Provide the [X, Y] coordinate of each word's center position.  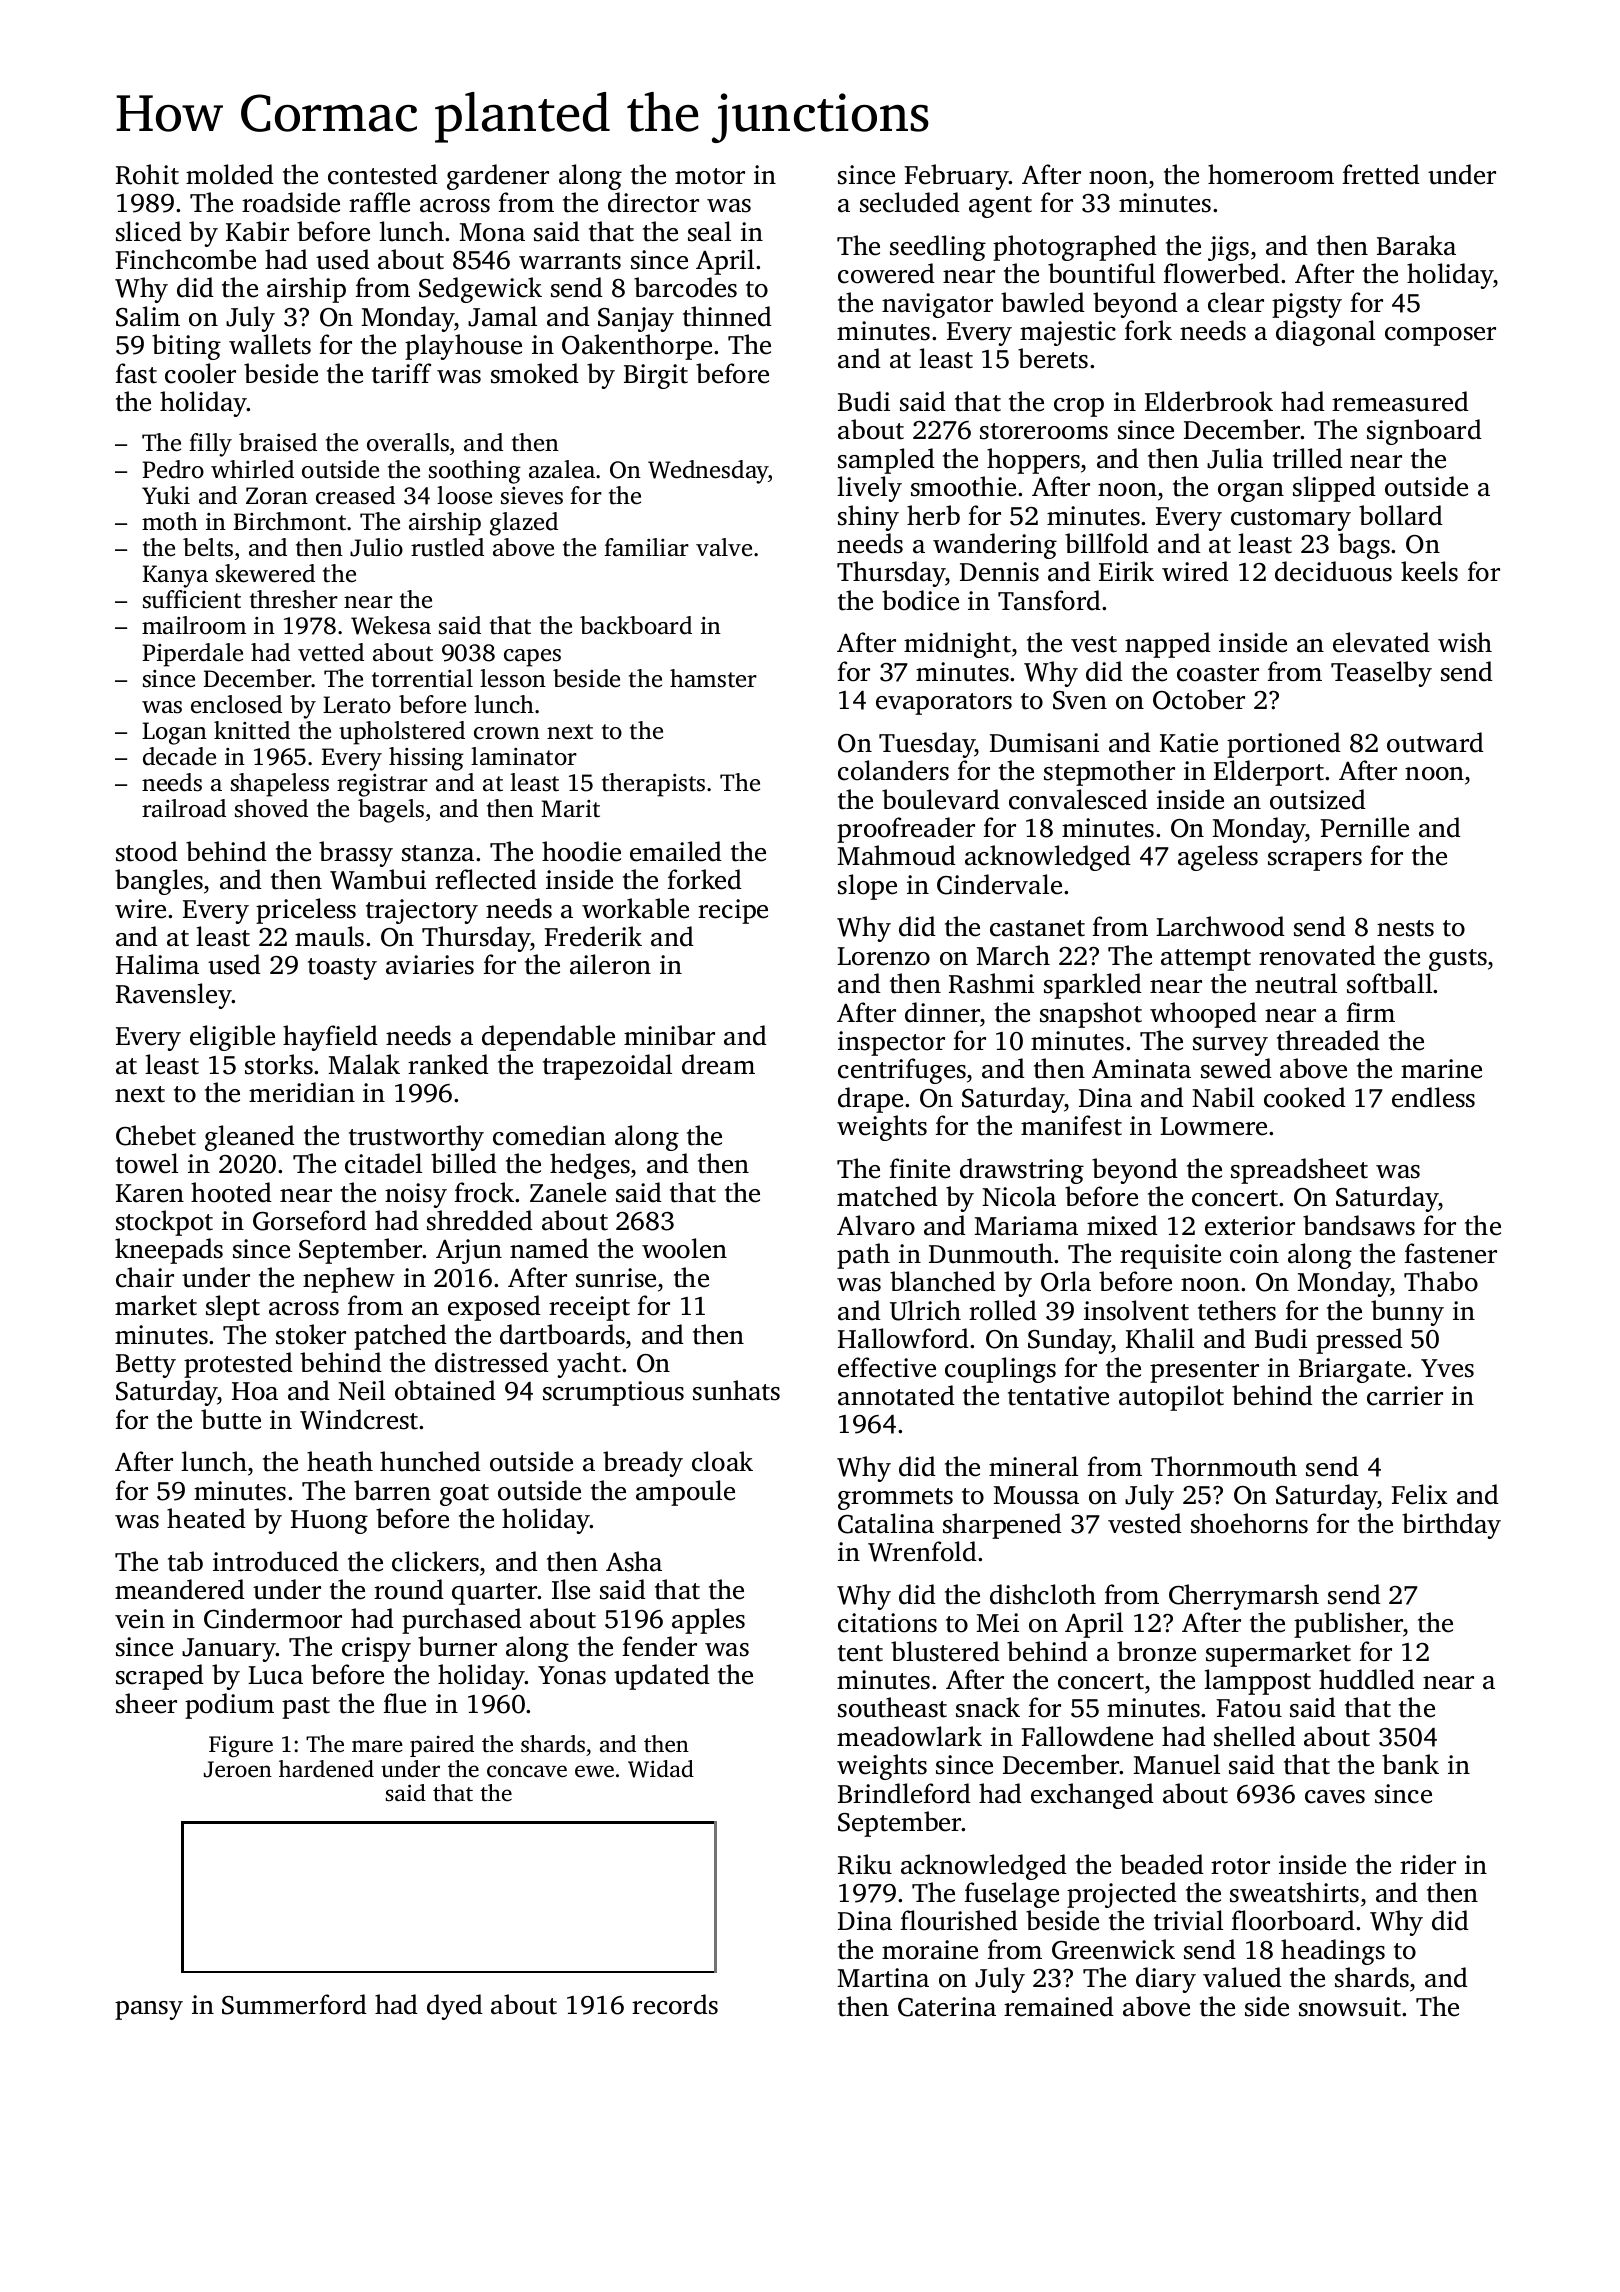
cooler [200, 373]
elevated [1381, 642]
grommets [895, 1499]
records [675, 2004]
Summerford [294, 2004]
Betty [146, 1366]
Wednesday [708, 472]
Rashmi [991, 983]
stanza [438, 853]
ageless [1218, 858]
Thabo [1441, 1281]
